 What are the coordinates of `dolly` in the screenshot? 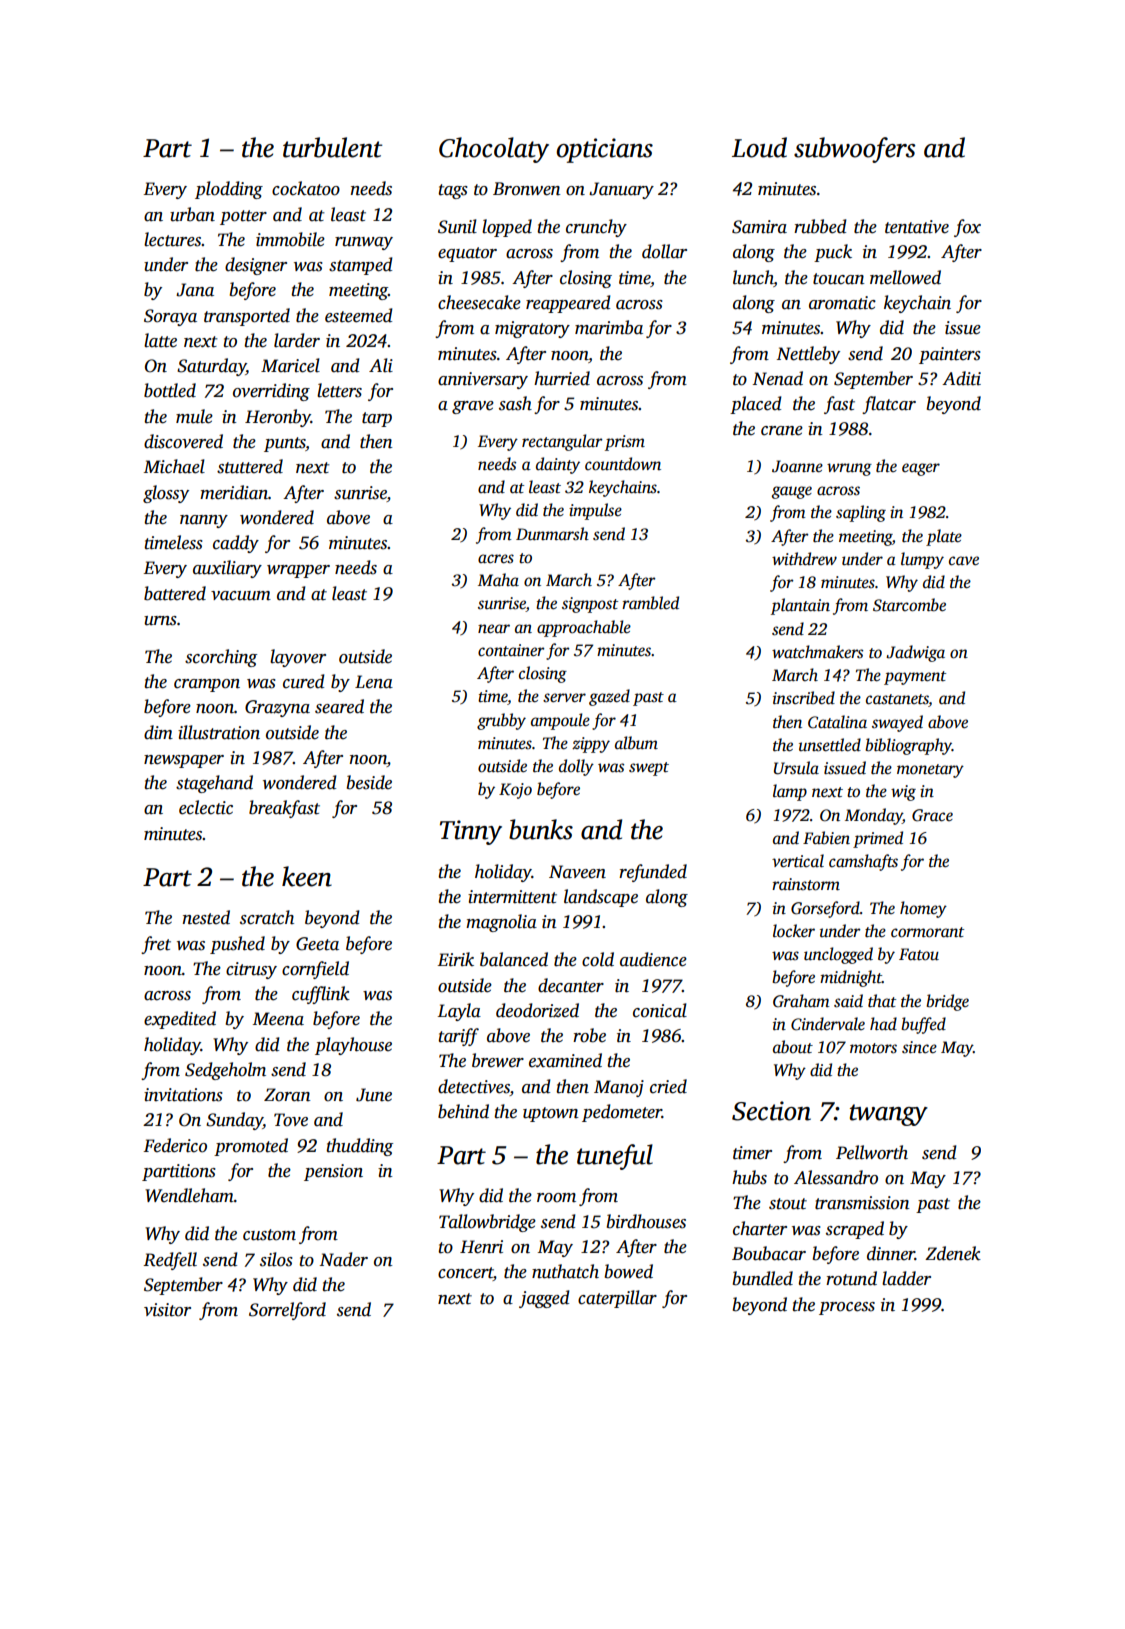 It's located at (576, 767).
